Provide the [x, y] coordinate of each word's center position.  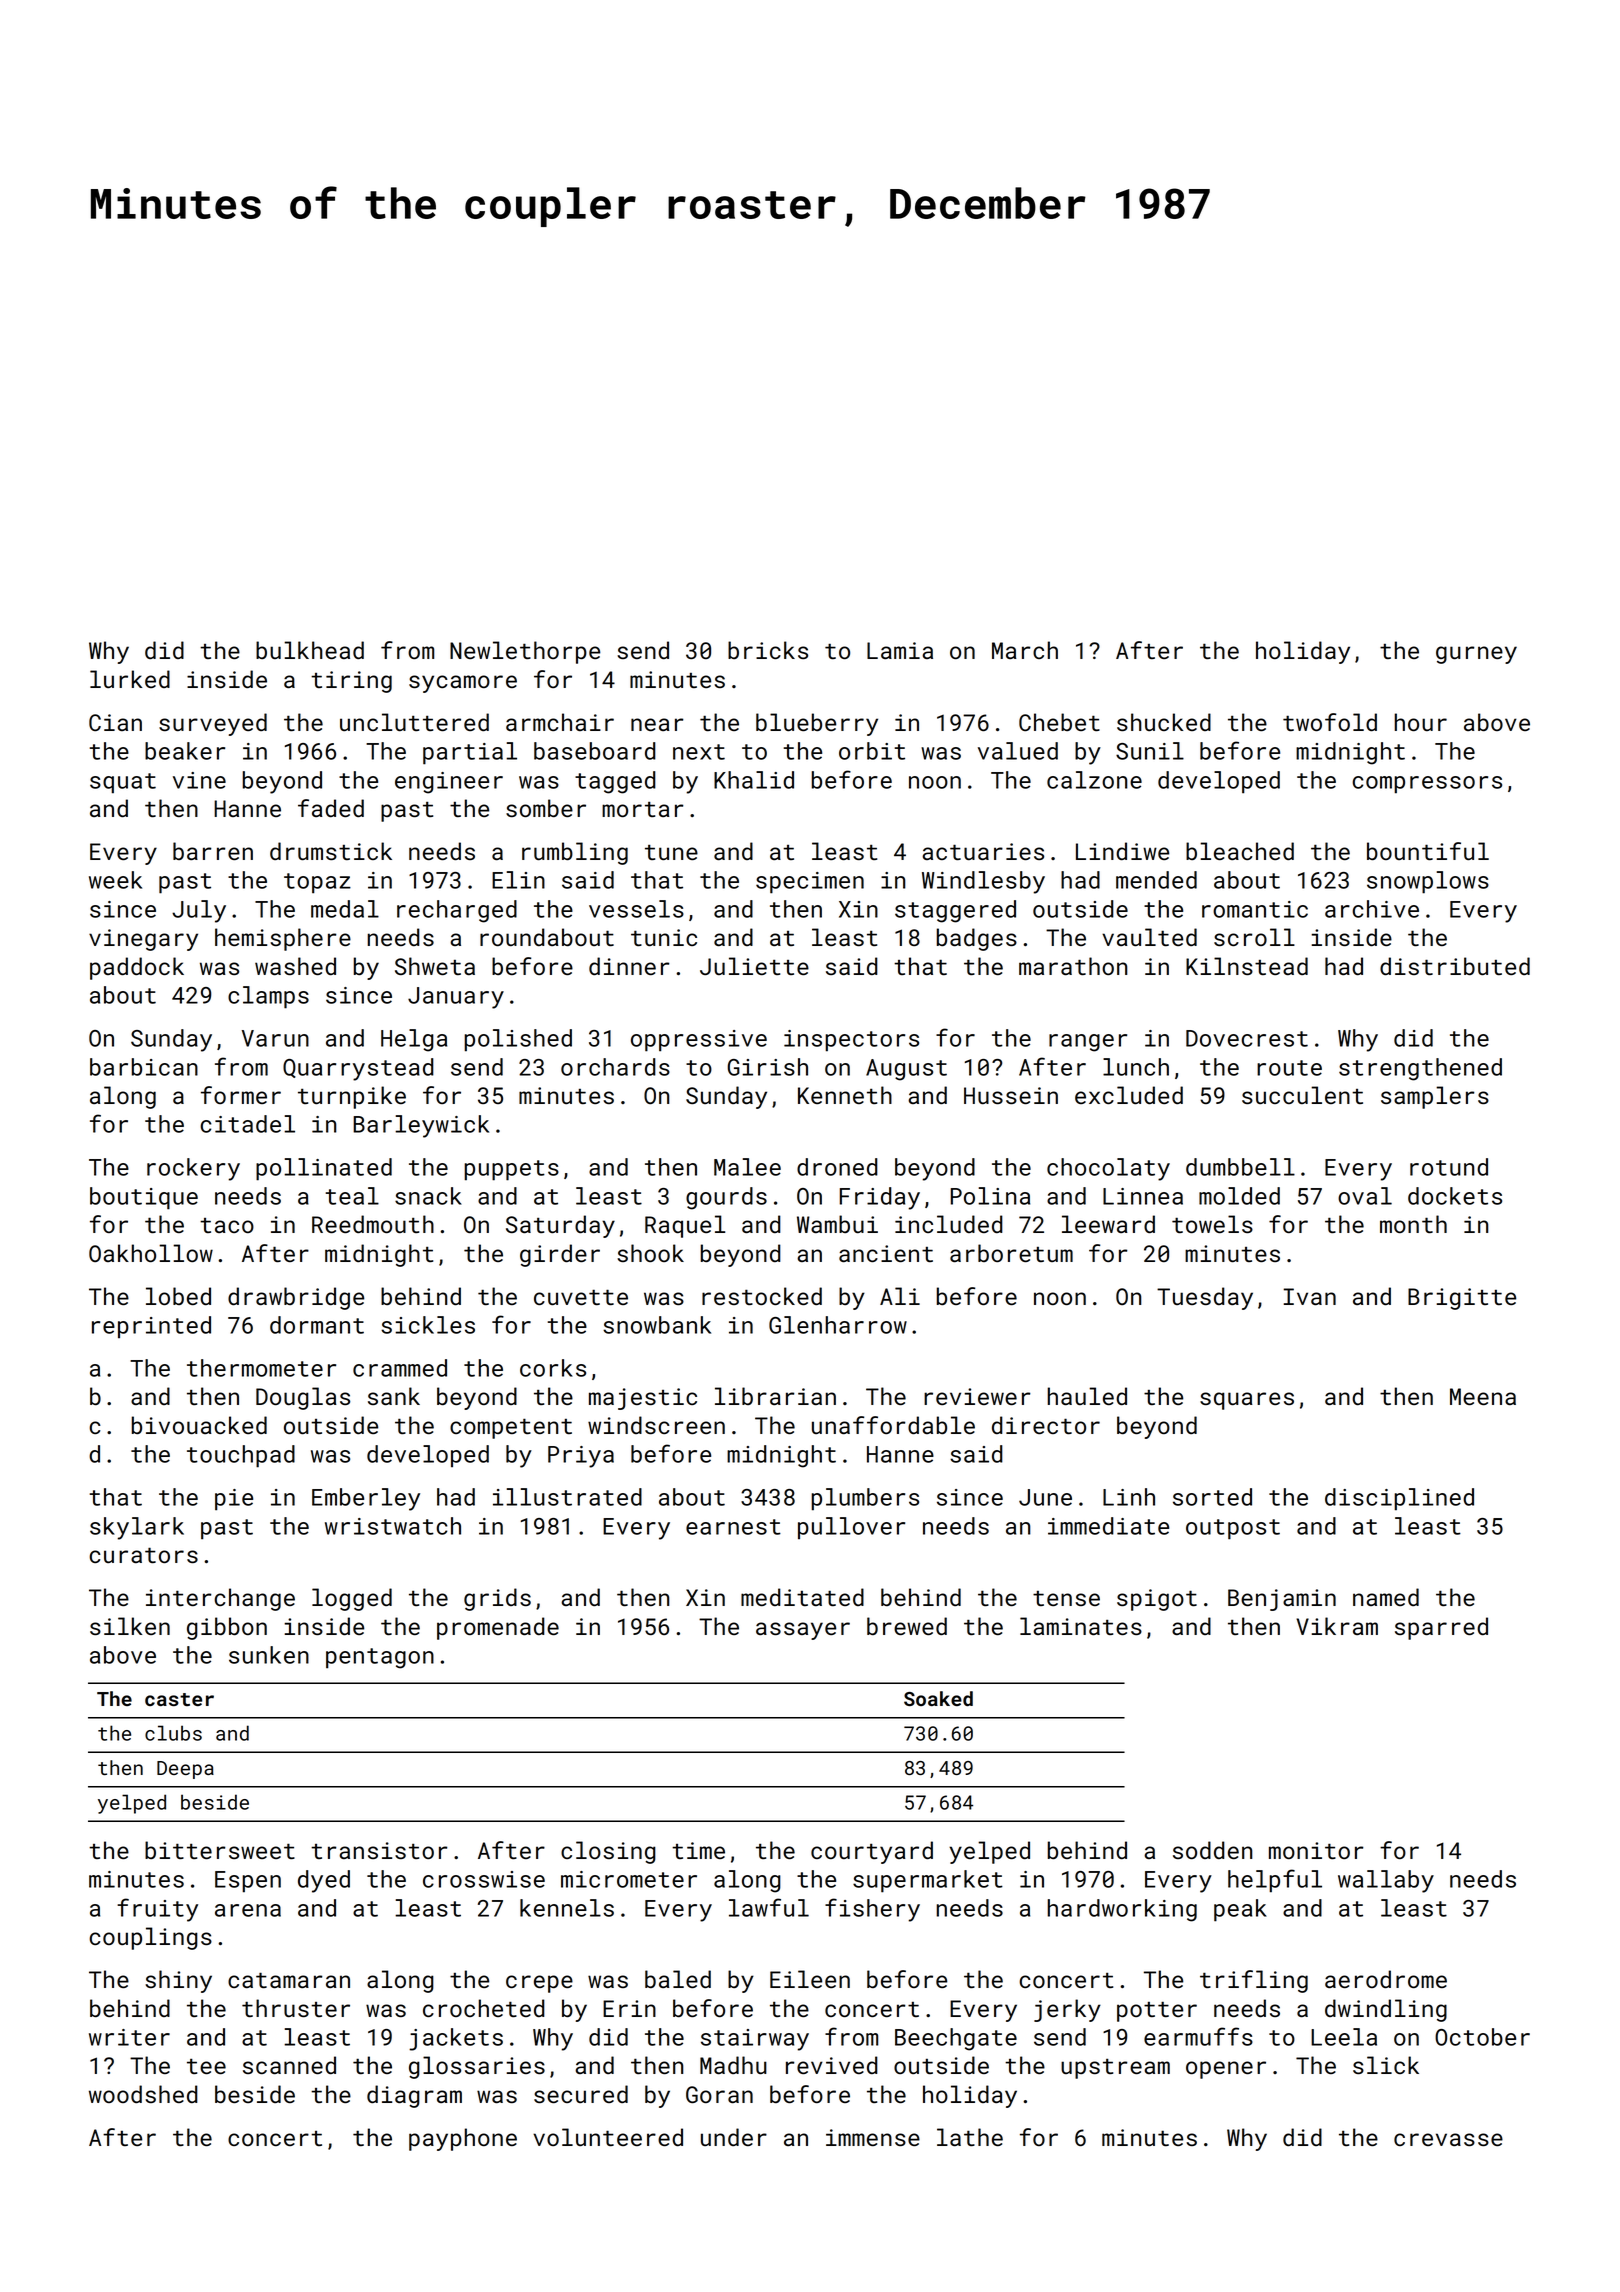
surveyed [213, 724]
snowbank [657, 1325]
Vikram [1337, 1626]
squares [1247, 1401]
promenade [498, 1628]
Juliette [754, 966]
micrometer [629, 1879]
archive [1372, 909]
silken [130, 1626]
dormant [317, 1325]
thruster [296, 2008]
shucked [1164, 722]
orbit [872, 751]
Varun [275, 1038]
